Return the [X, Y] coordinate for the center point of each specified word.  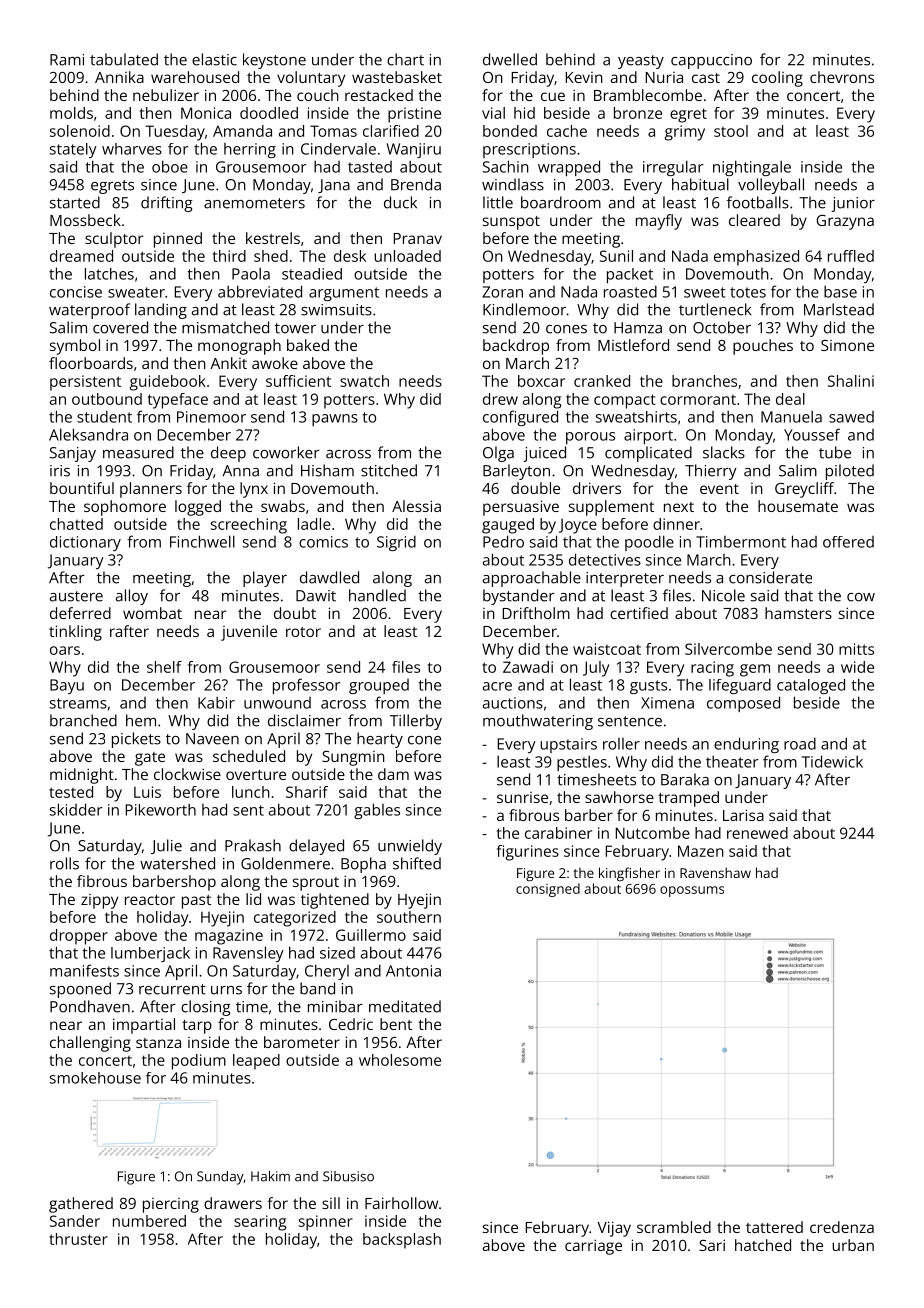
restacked [379, 95]
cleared [754, 220]
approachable [532, 579]
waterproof [89, 311]
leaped [256, 1062]
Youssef [812, 434]
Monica [206, 113]
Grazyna [845, 222]
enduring [746, 745]
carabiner [558, 833]
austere [76, 596]
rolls [64, 863]
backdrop [516, 347]
